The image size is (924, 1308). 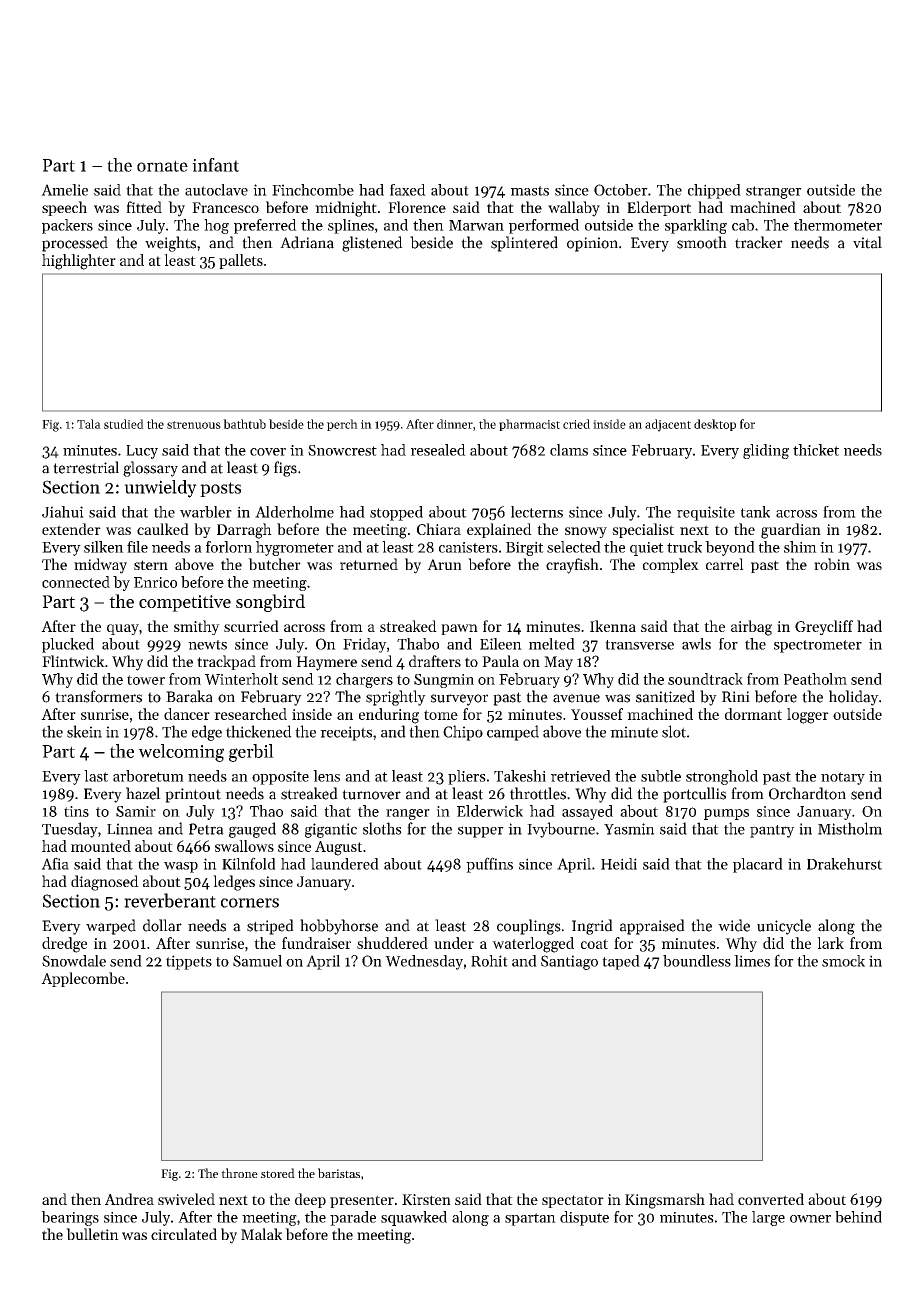 What do you see at coordinates (408, 190) in the screenshot?
I see `faxed` at bounding box center [408, 190].
